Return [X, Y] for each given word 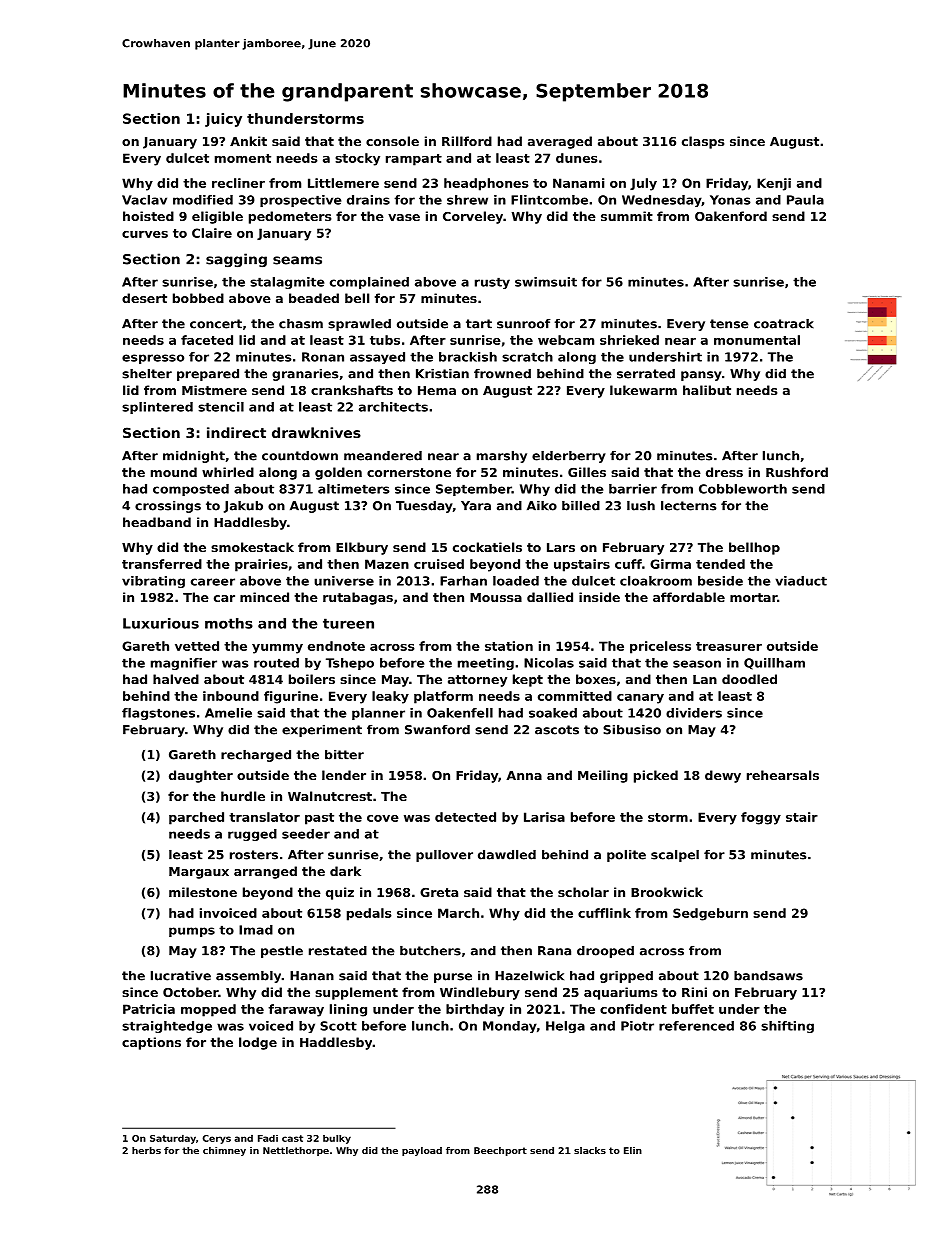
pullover [444, 856]
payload [422, 1151]
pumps [192, 932]
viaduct [801, 581]
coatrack [784, 324]
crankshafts [352, 390]
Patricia [149, 1009]
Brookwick [667, 892]
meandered [383, 456]
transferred [162, 564]
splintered [157, 408]
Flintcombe [549, 200]
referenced [696, 1026]
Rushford [797, 472]
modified [203, 200]
